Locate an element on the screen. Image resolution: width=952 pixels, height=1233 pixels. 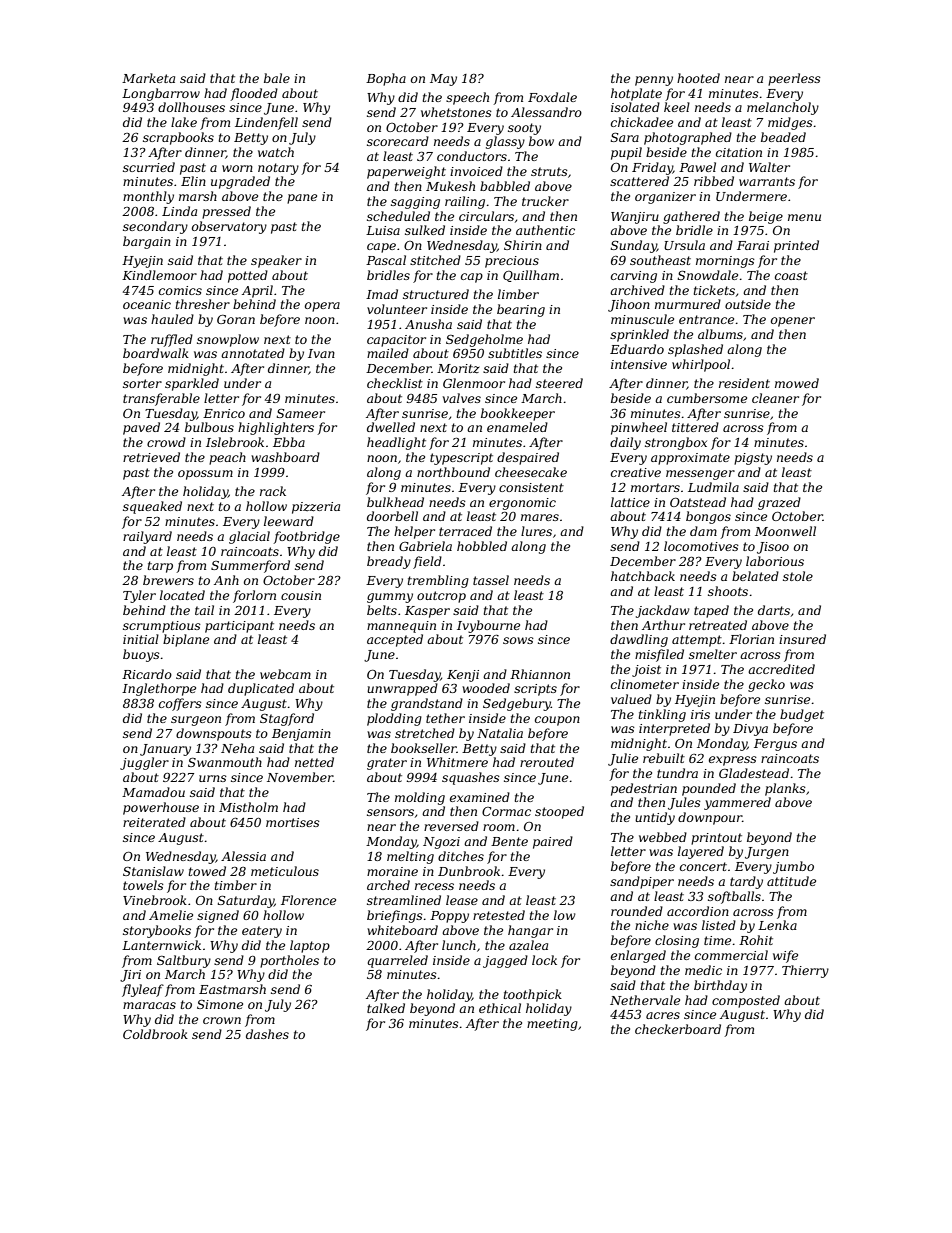
interpreted is located at coordinates (674, 729).
